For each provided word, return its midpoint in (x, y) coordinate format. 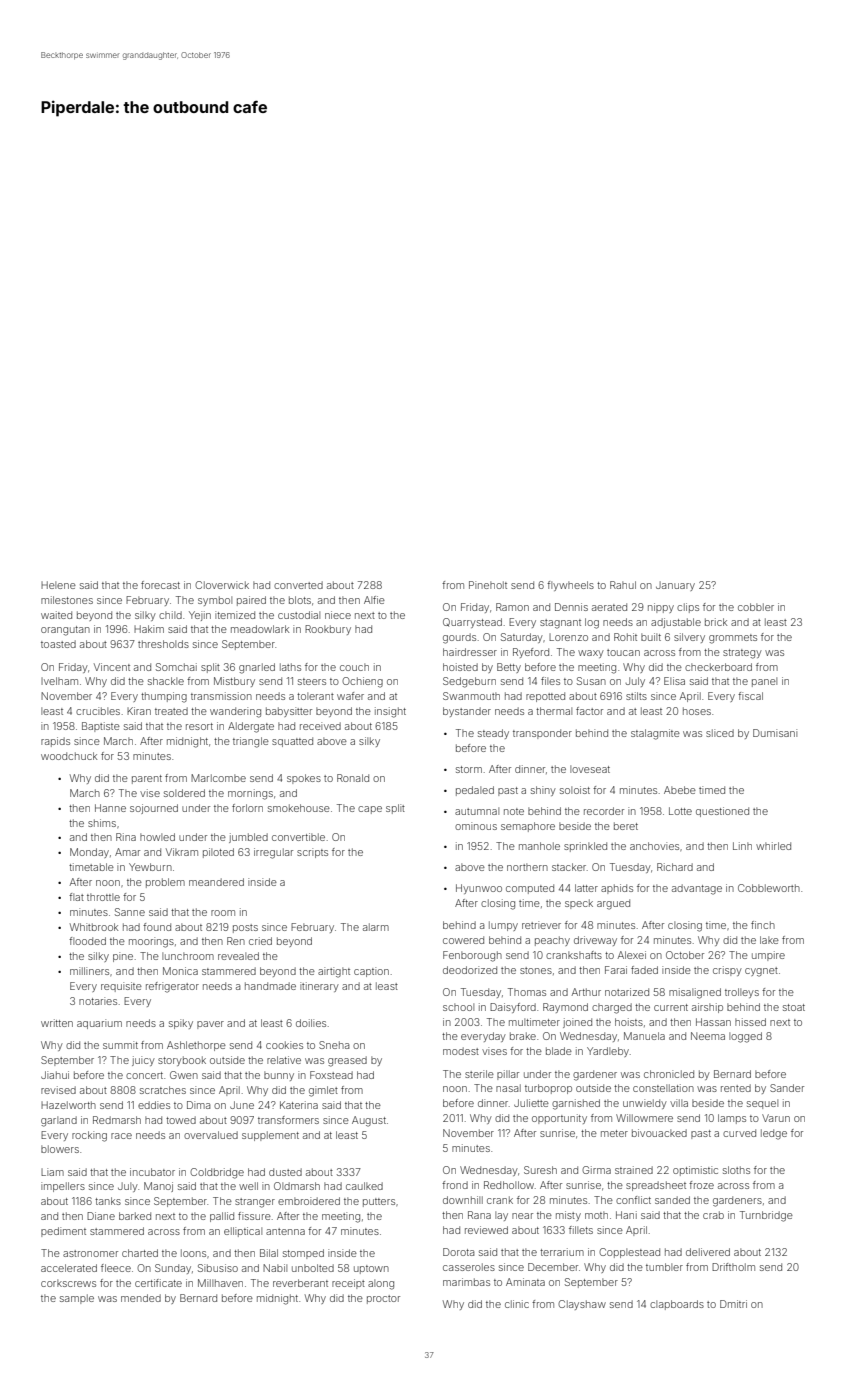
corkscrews (68, 1283)
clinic (517, 1304)
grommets (733, 639)
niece (338, 615)
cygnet (761, 972)
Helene (58, 585)
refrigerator (172, 987)
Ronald (353, 778)
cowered (463, 940)
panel (764, 682)
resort (199, 726)
